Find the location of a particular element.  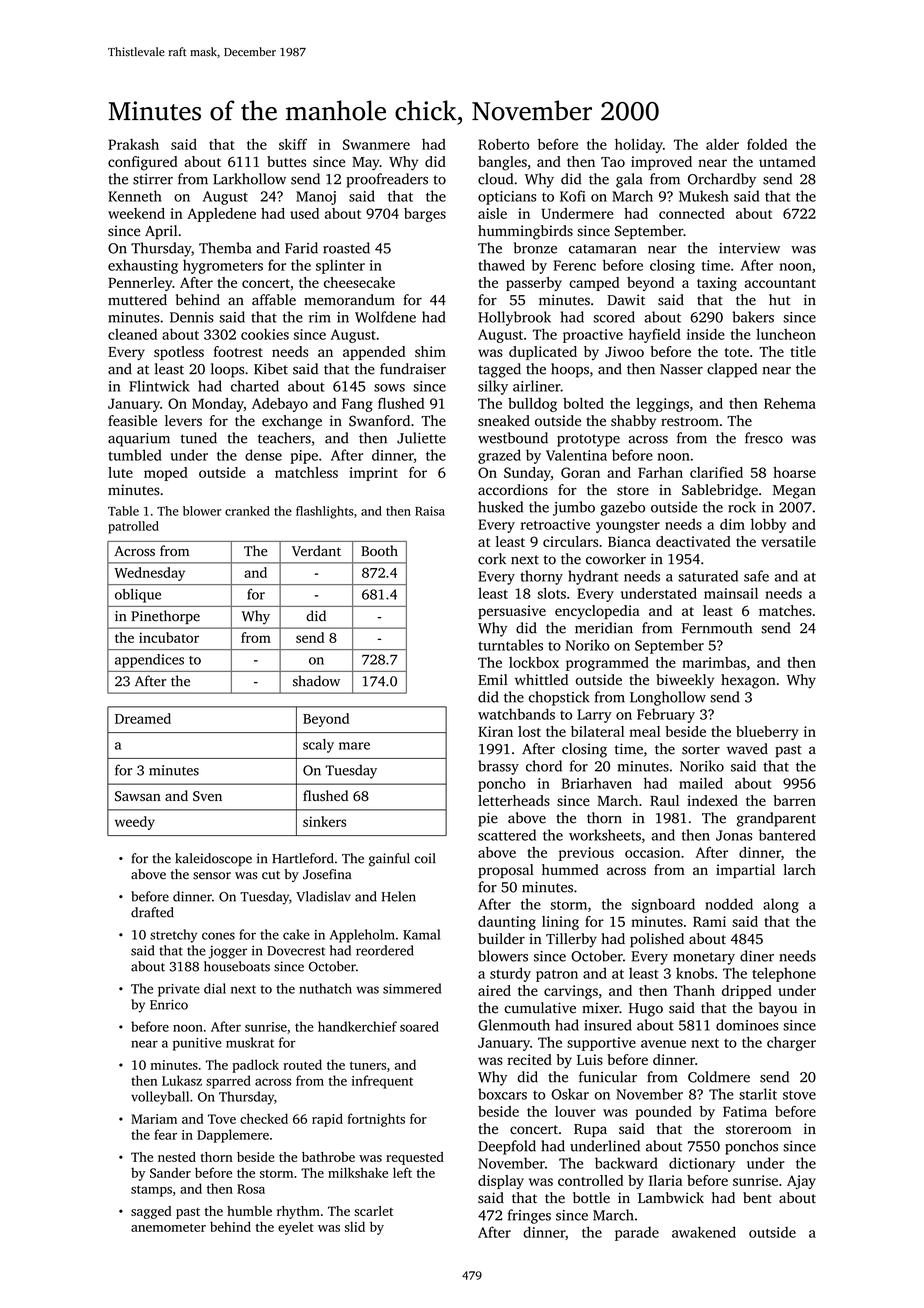

sagged is located at coordinates (151, 1212).
